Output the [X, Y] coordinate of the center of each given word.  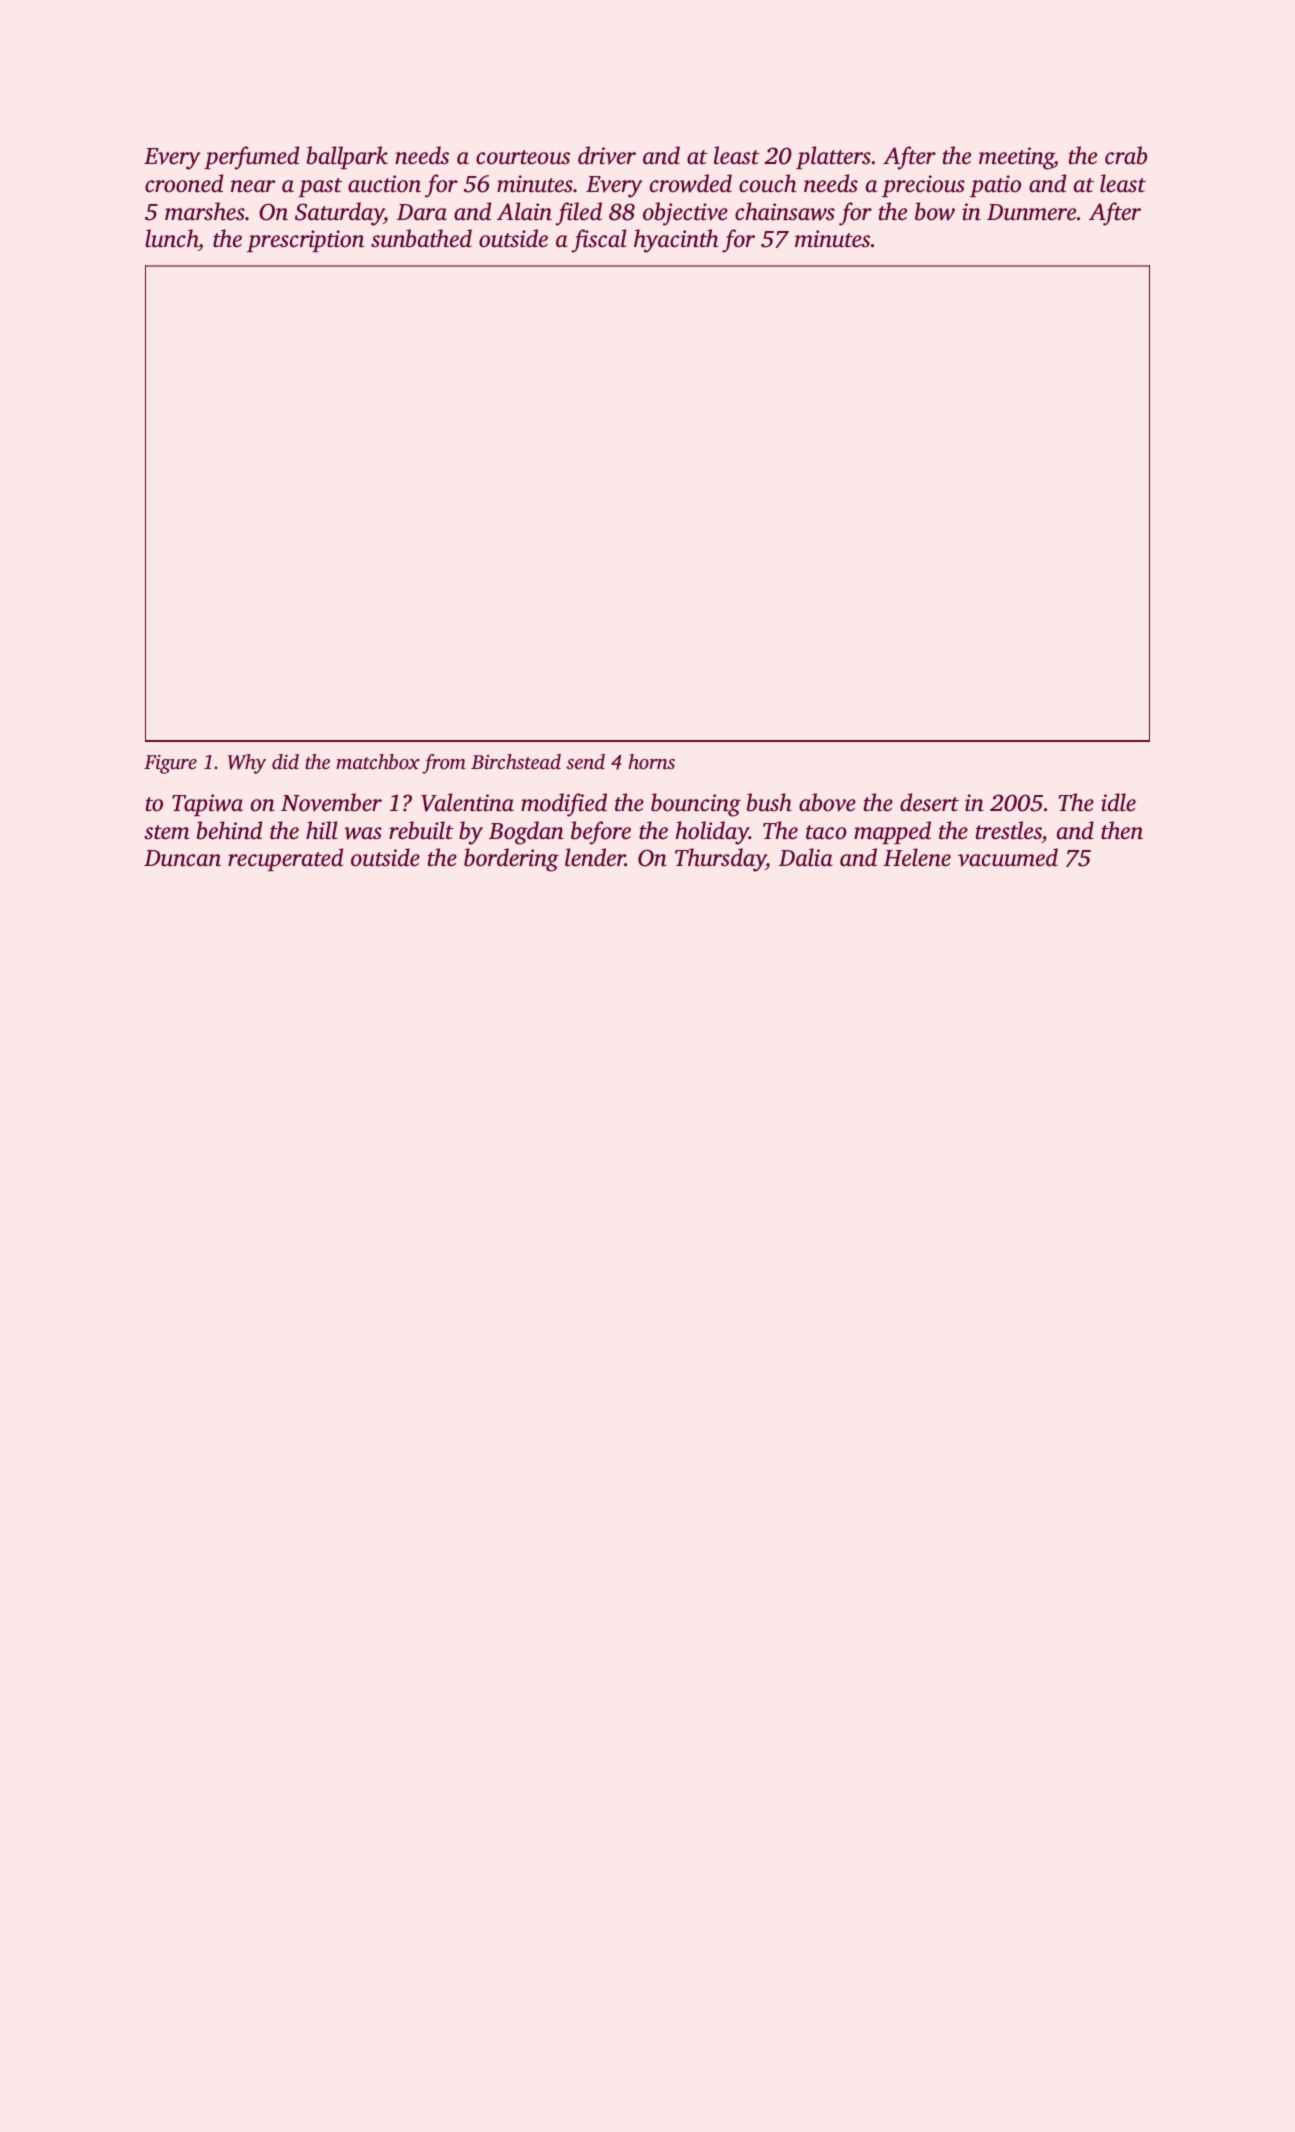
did [285, 761]
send [585, 761]
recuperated [285, 859]
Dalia [806, 857]
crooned [184, 183]
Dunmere [1031, 212]
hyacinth [676, 241]
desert [929, 802]
